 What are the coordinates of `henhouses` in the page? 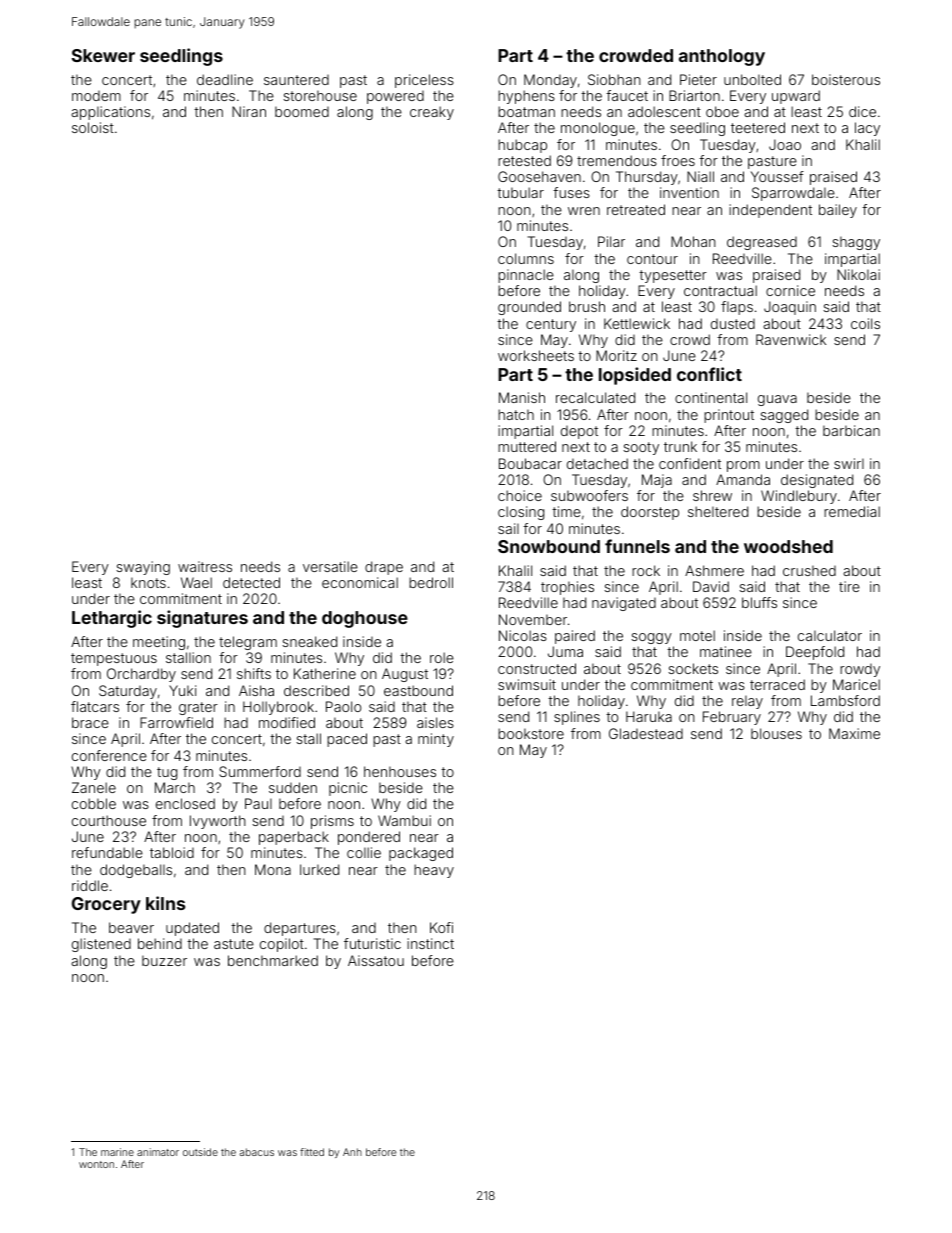 It's located at (400, 771).
